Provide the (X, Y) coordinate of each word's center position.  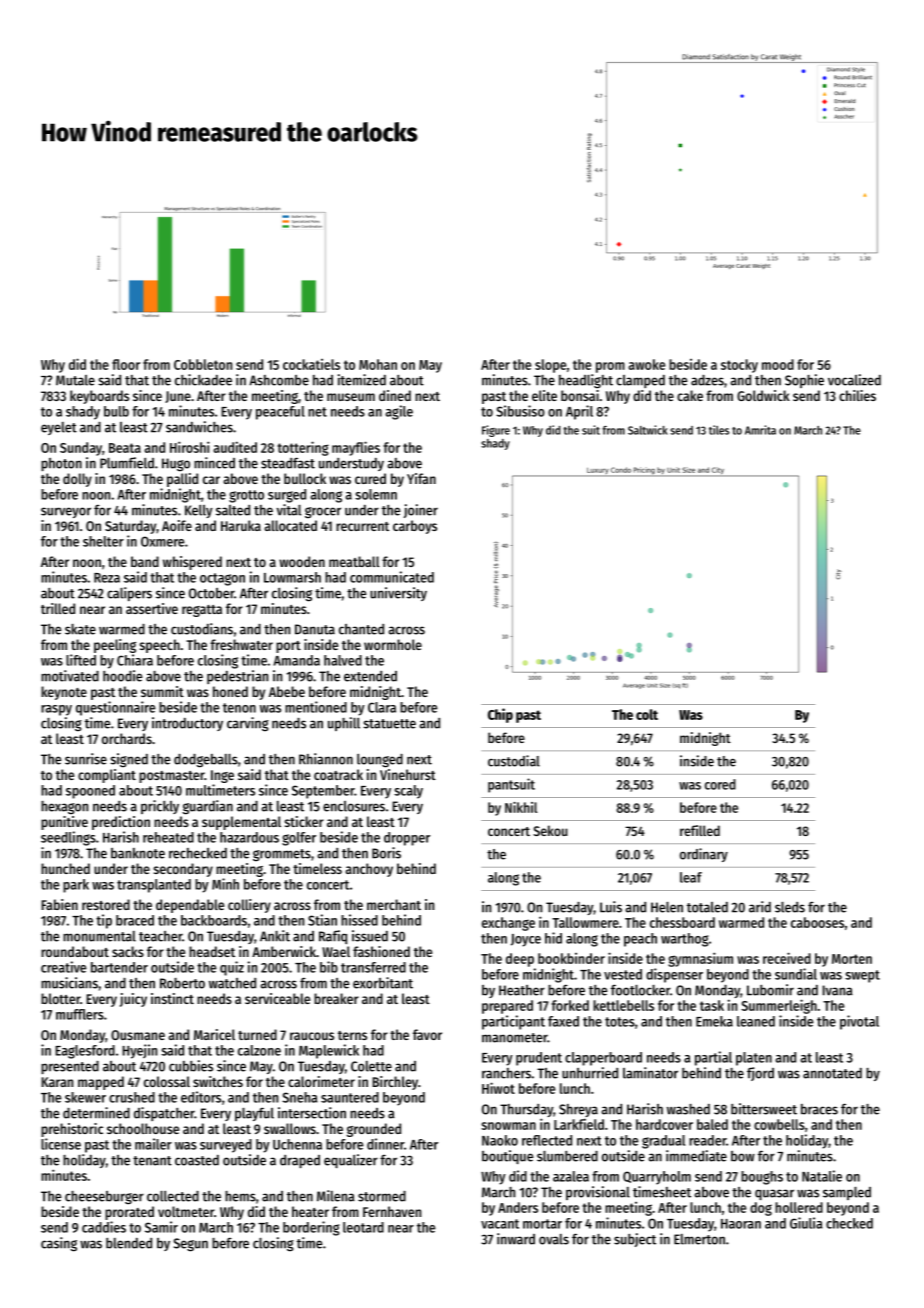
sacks (128, 951)
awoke (646, 364)
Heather (522, 990)
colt (647, 714)
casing (59, 1244)
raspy (56, 710)
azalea (571, 1176)
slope (550, 366)
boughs (762, 1178)
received (787, 958)
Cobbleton (203, 364)
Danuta (315, 629)
